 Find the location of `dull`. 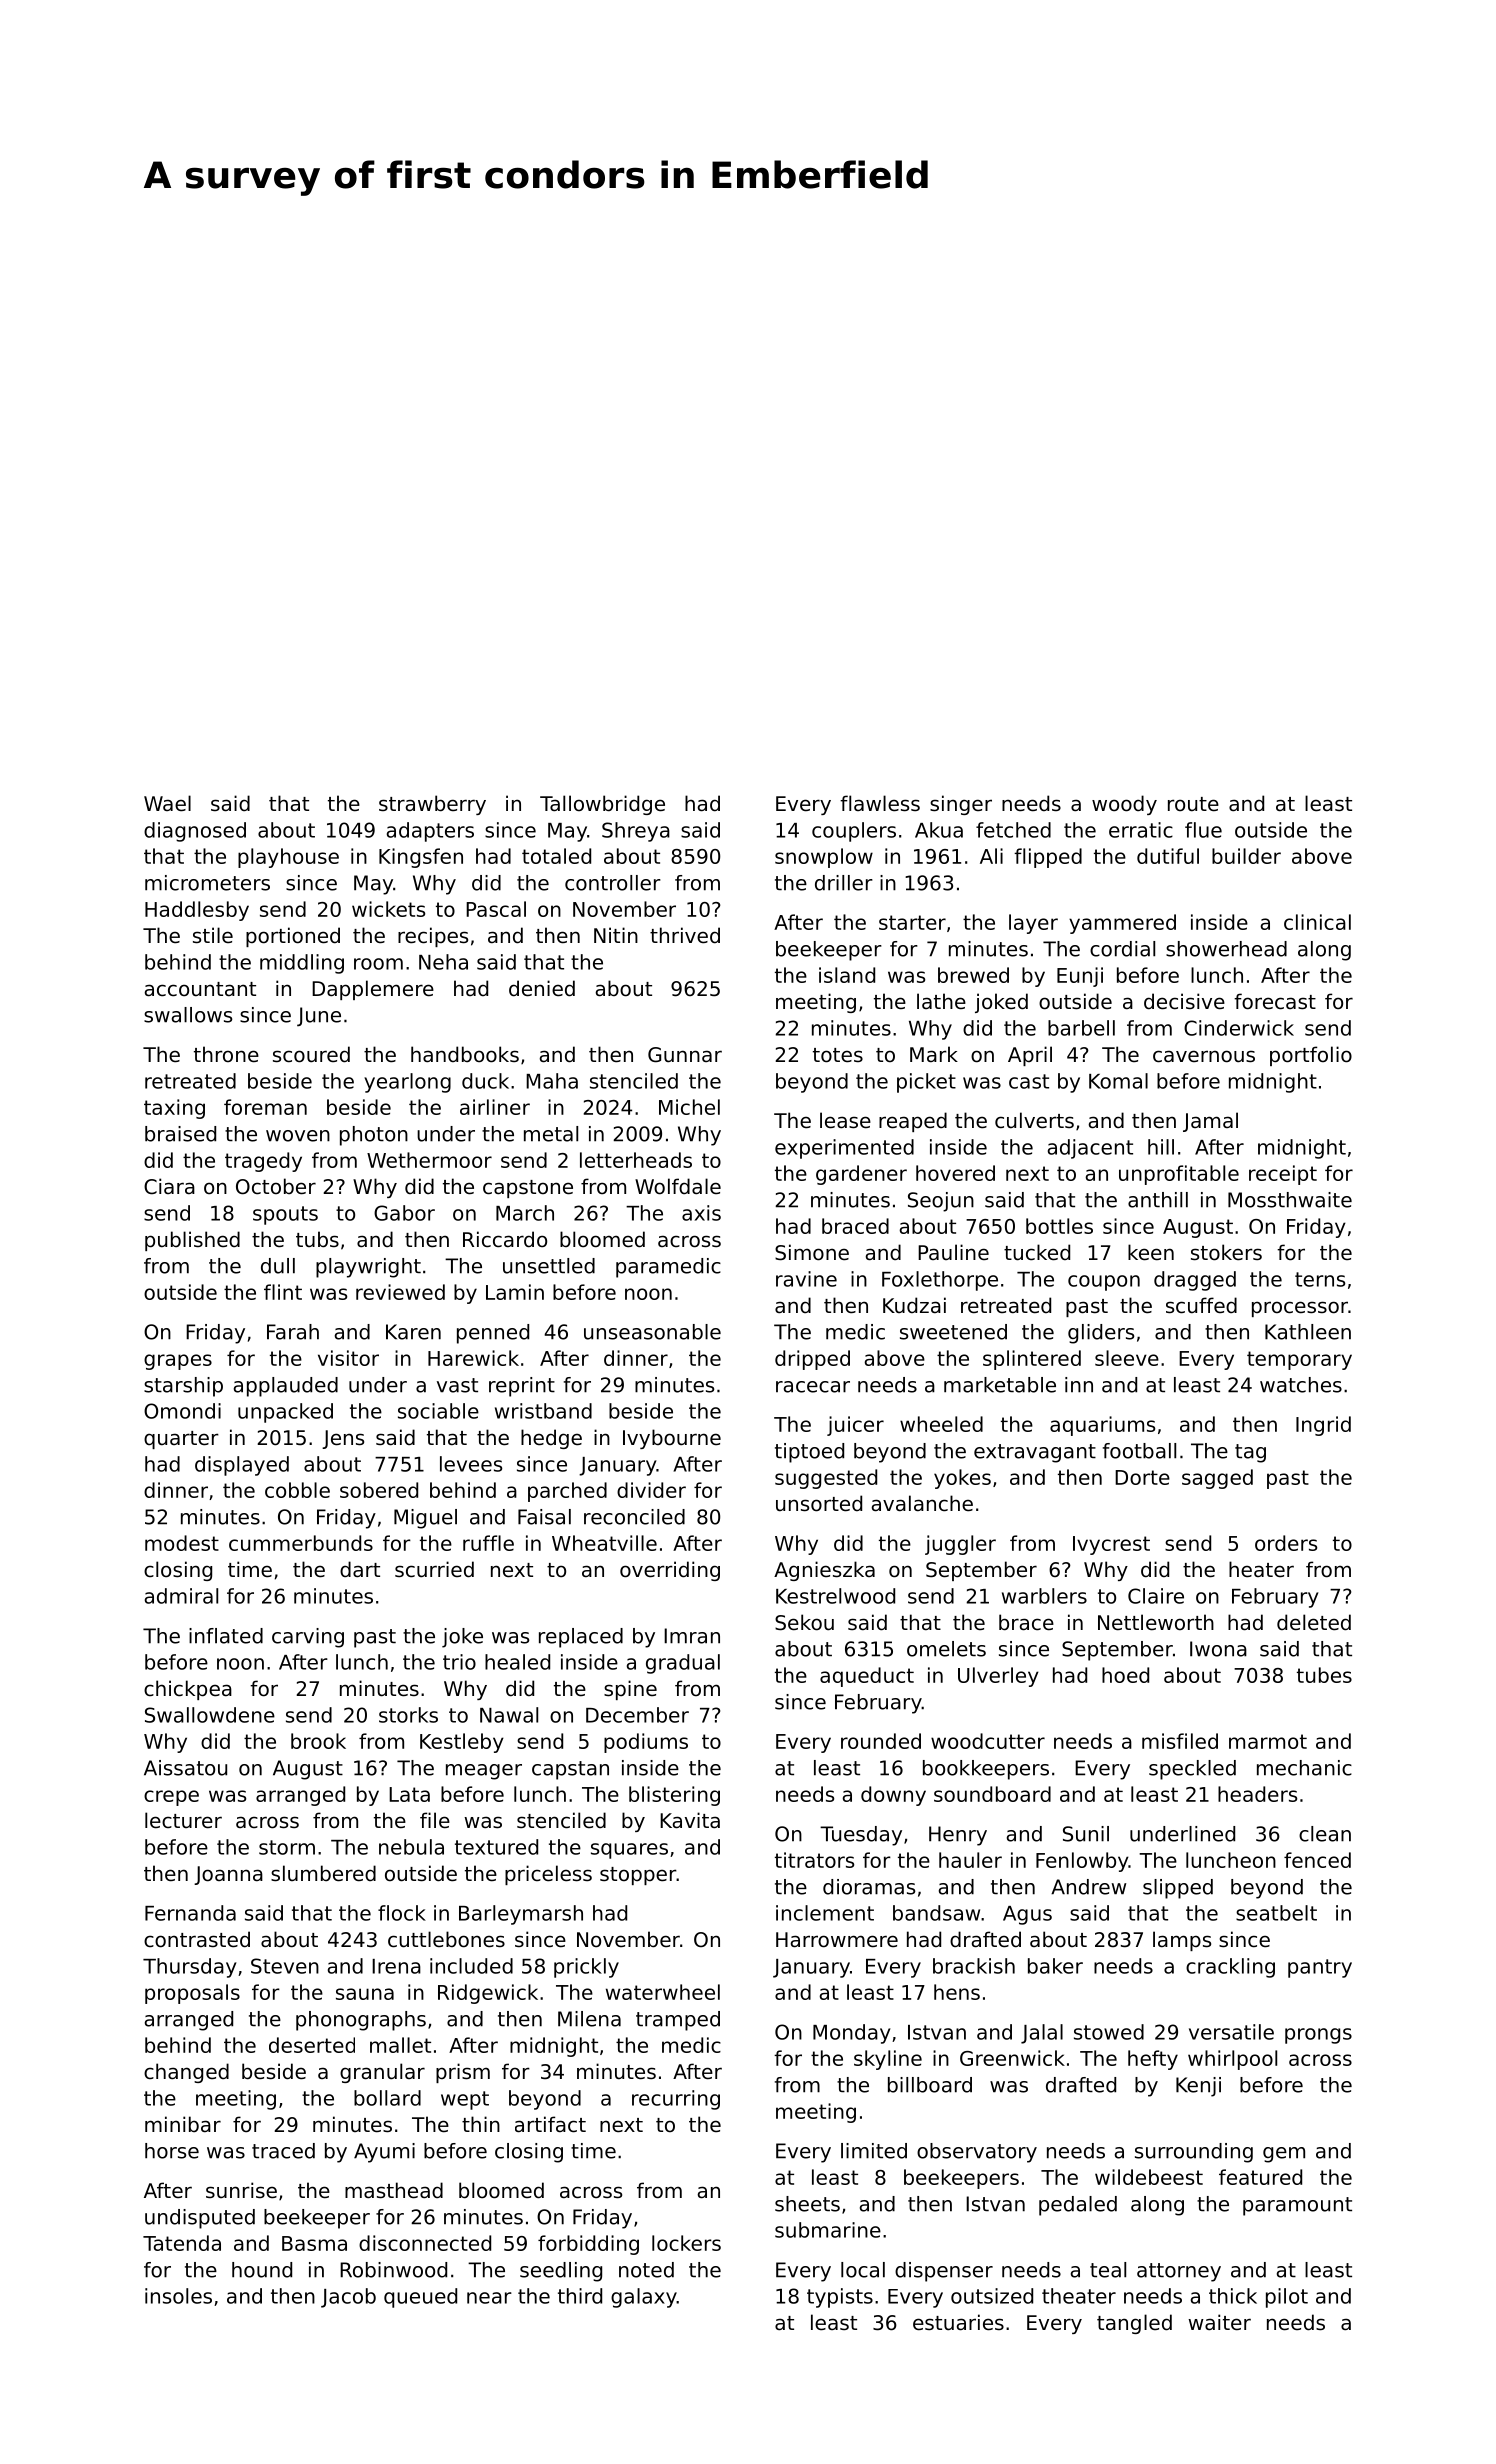

dull is located at coordinates (278, 1266).
